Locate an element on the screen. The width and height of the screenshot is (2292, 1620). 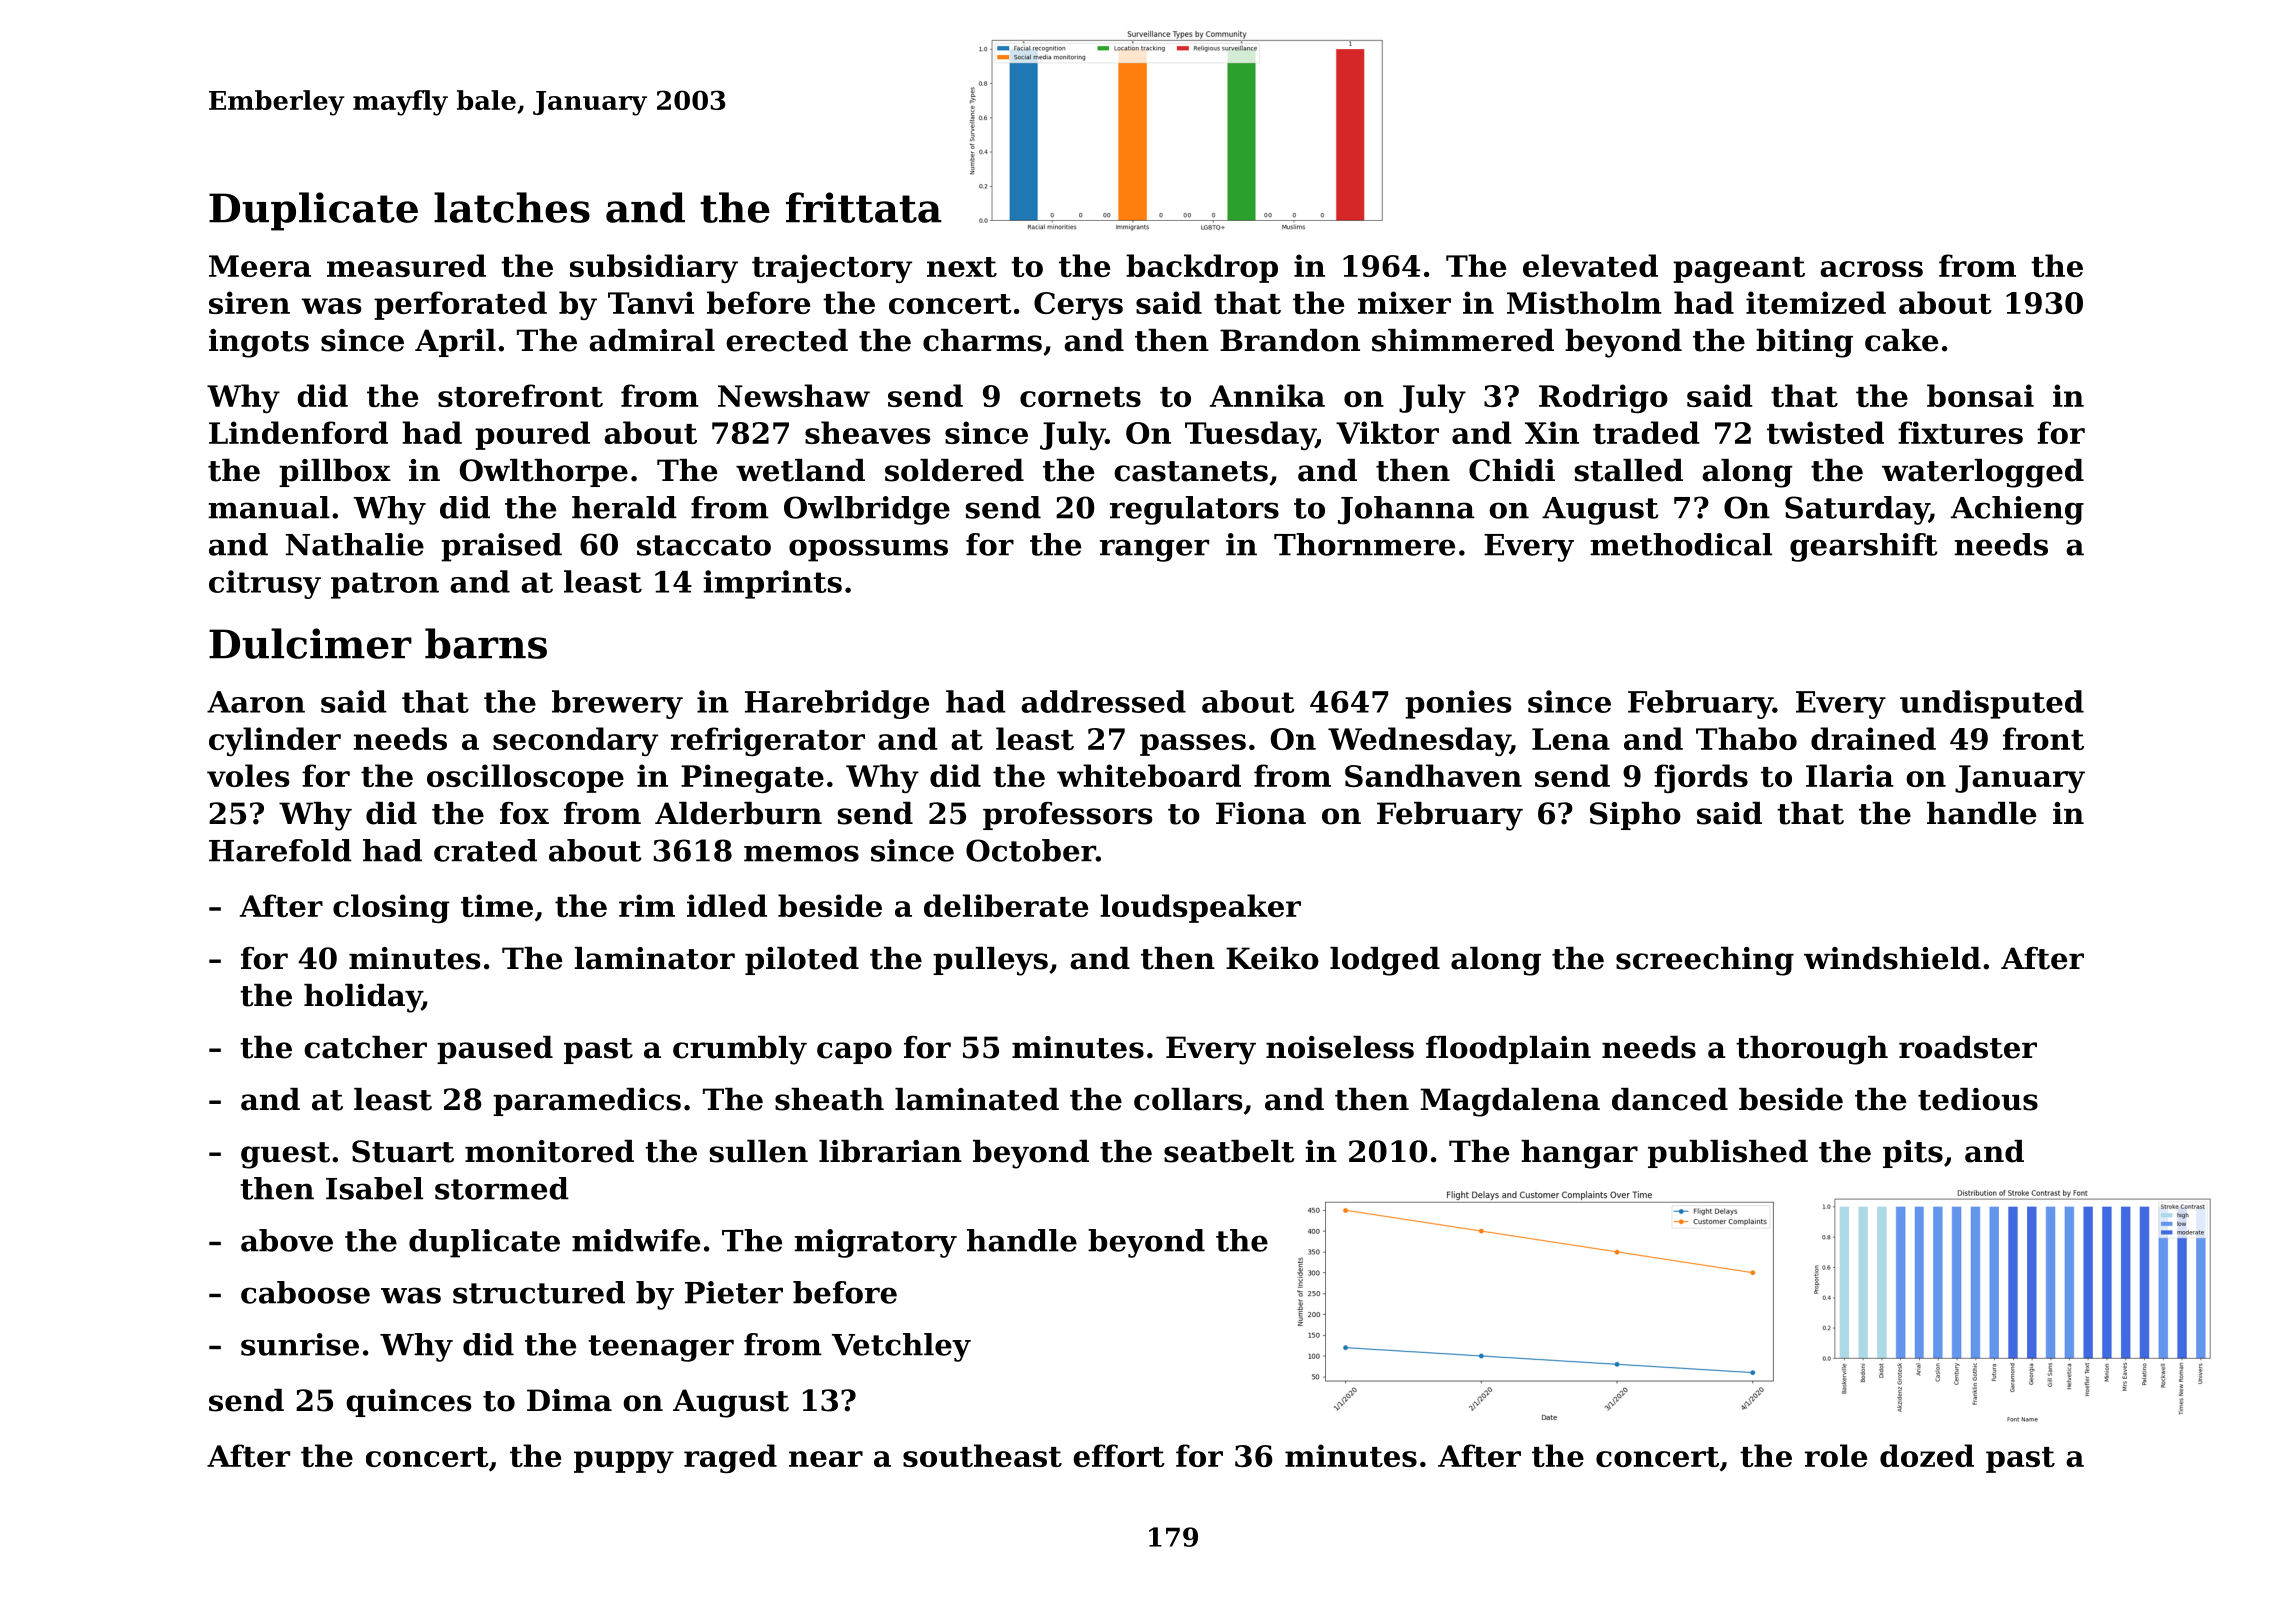
soldered is located at coordinates (954, 470).
